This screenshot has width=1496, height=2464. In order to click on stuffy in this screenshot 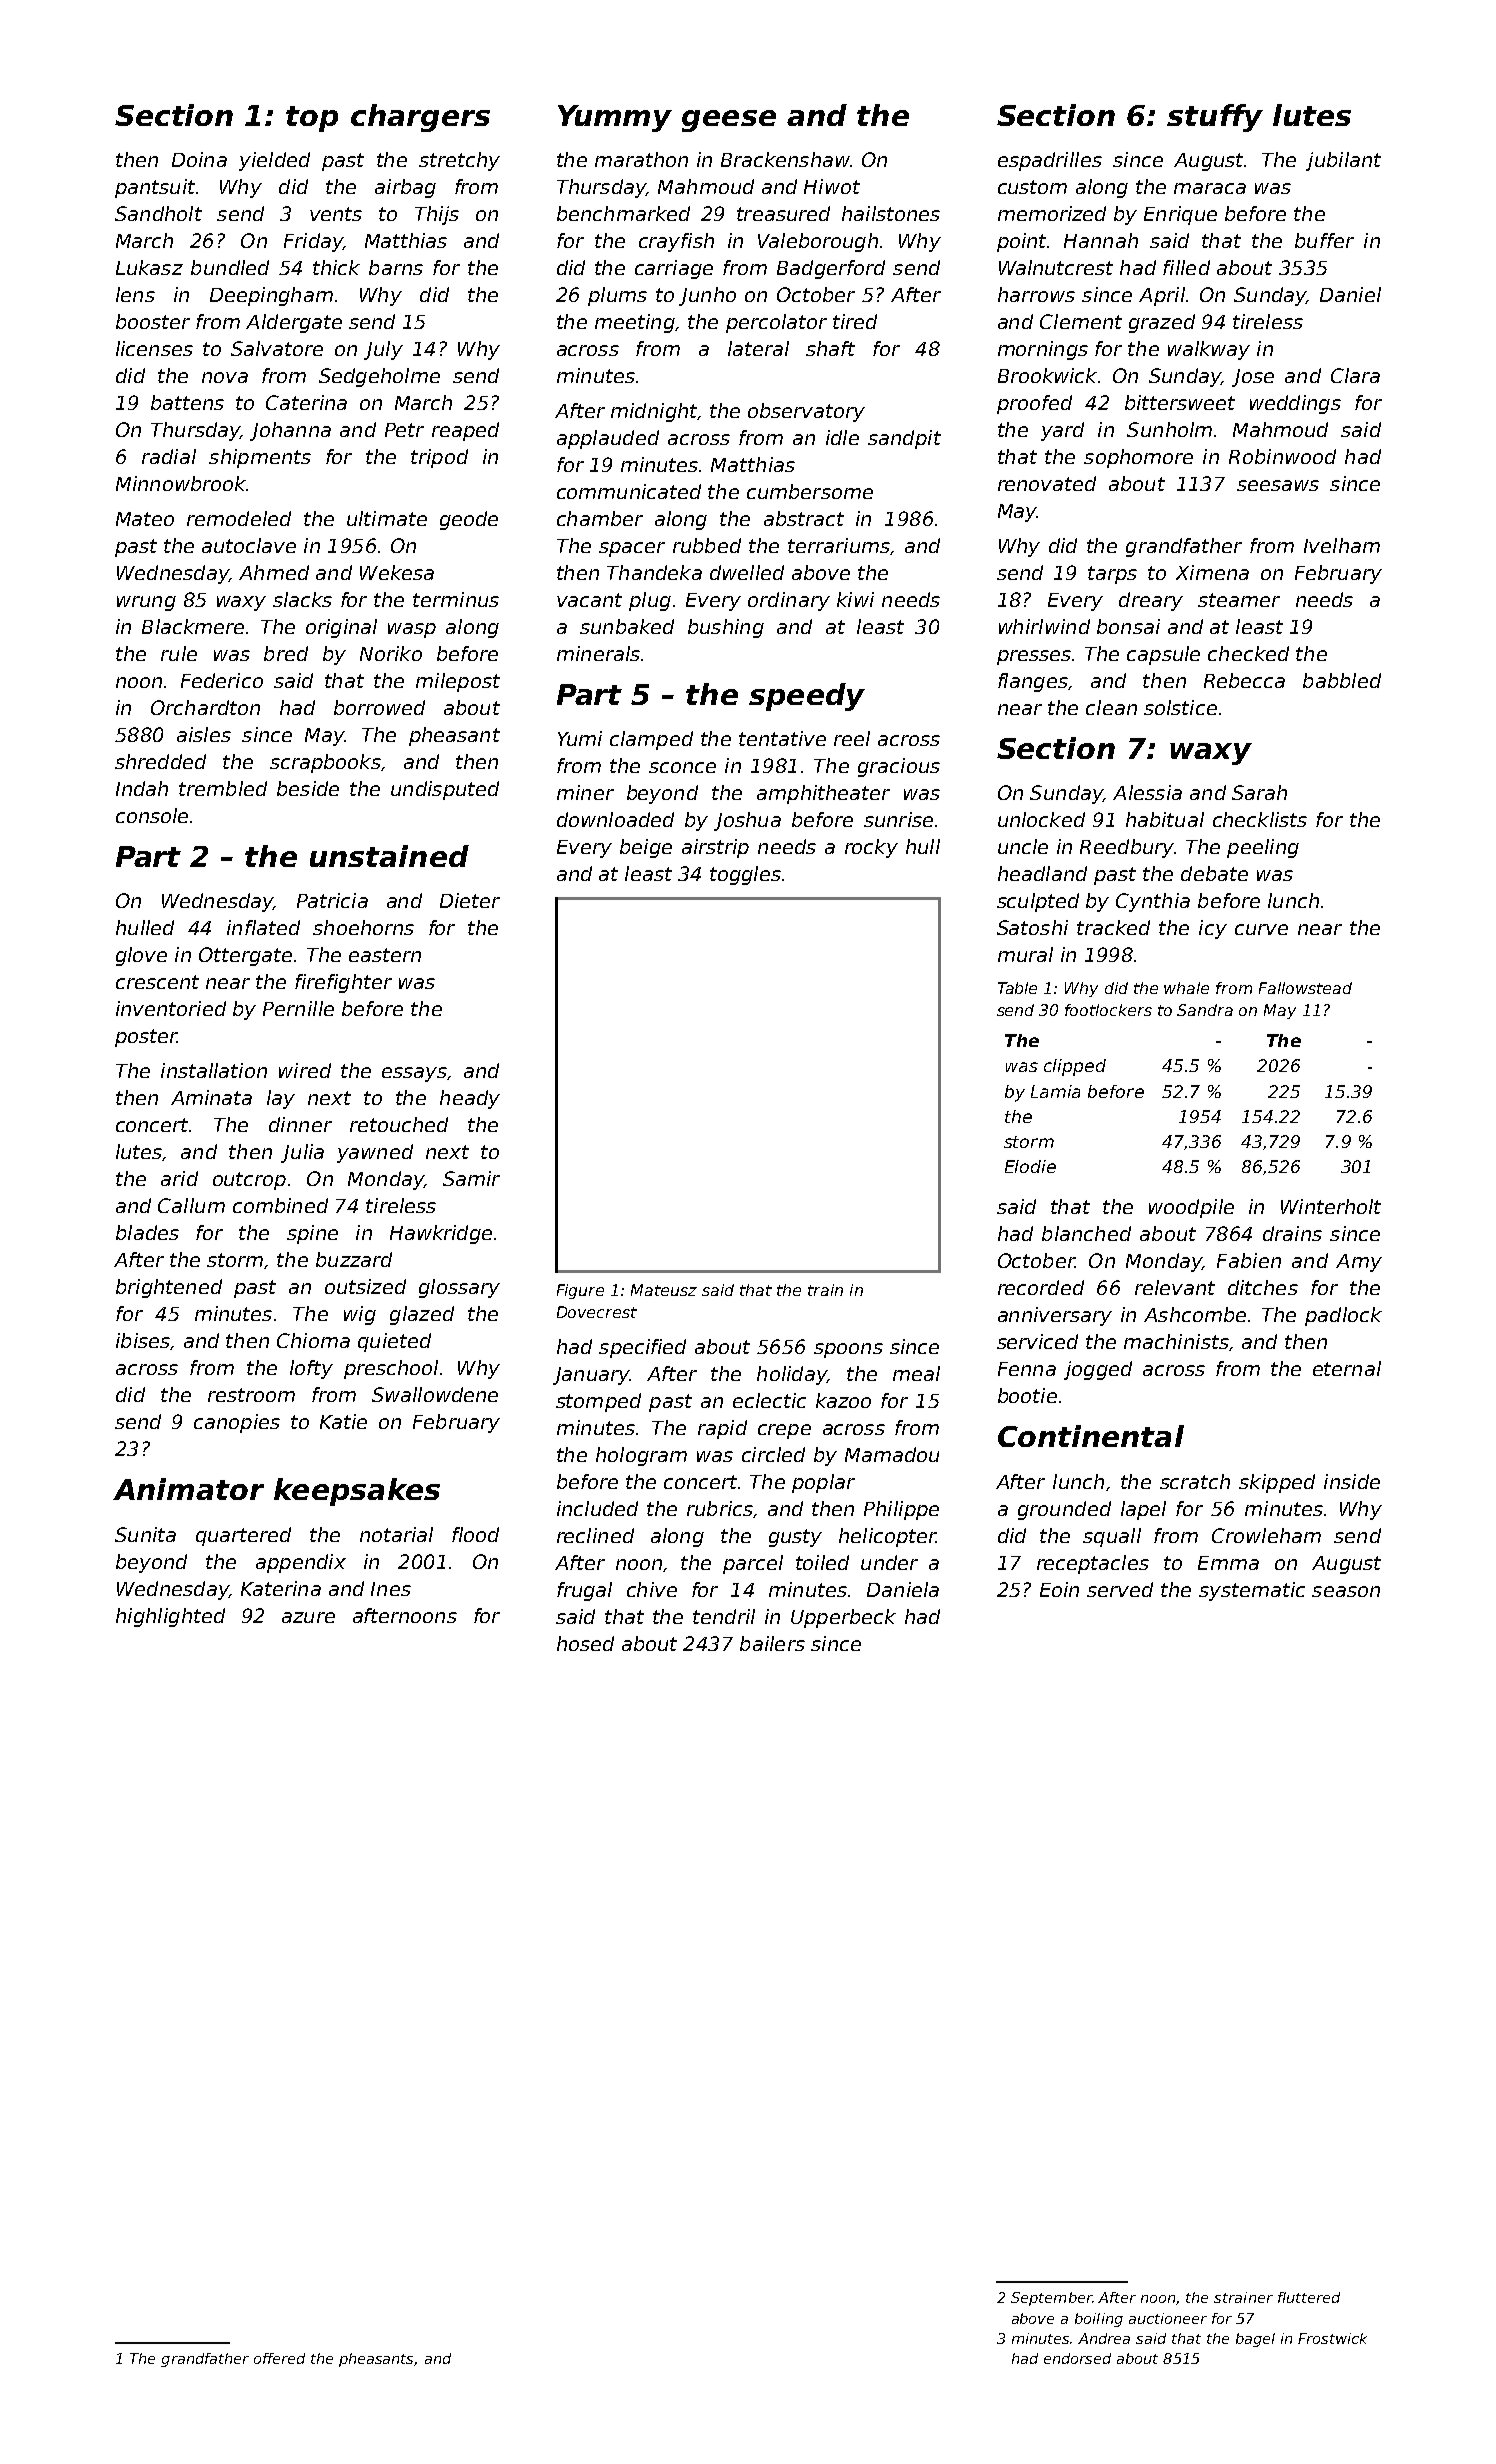, I will do `click(1215, 118)`.
